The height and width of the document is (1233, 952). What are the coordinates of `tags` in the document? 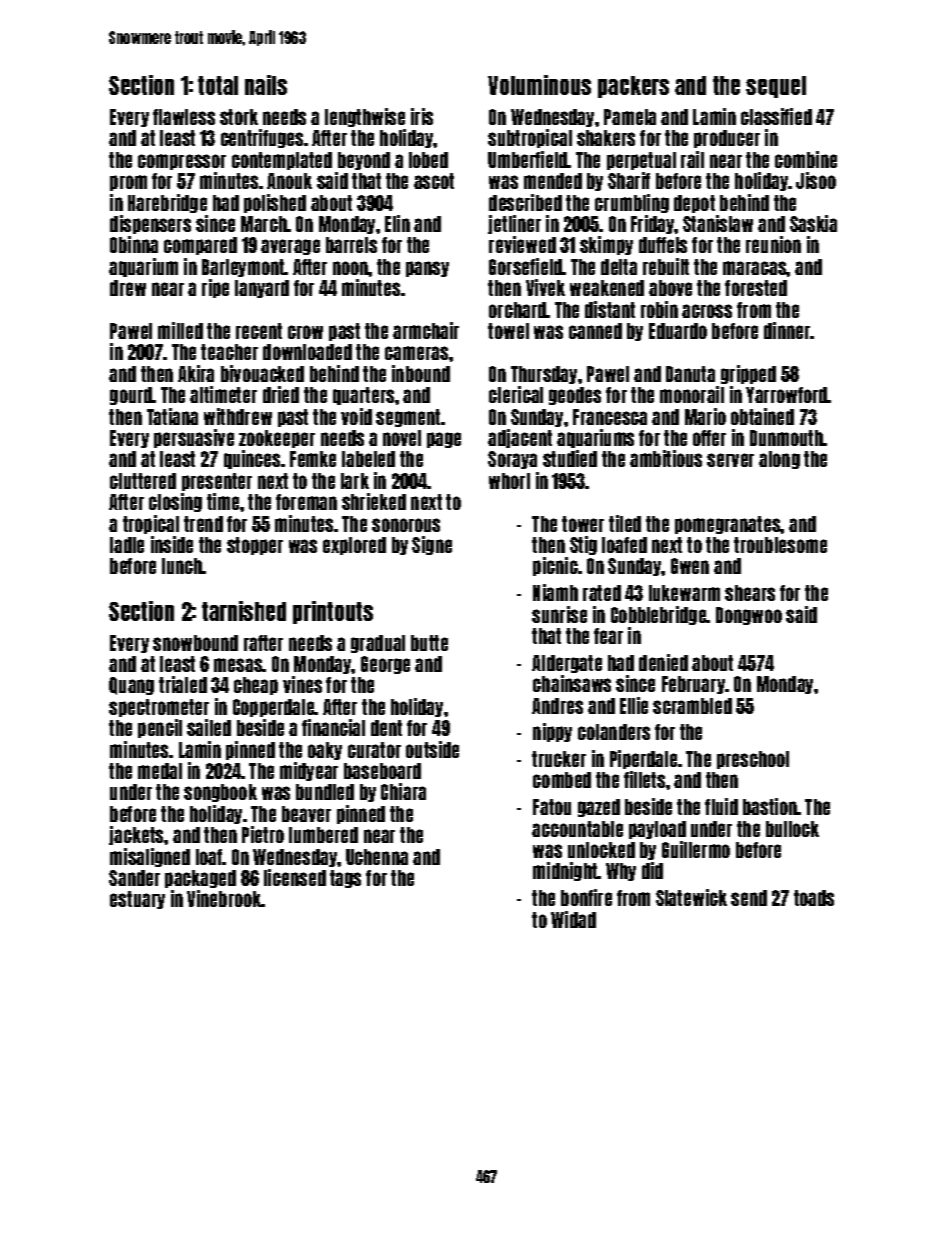 It's located at (345, 879).
